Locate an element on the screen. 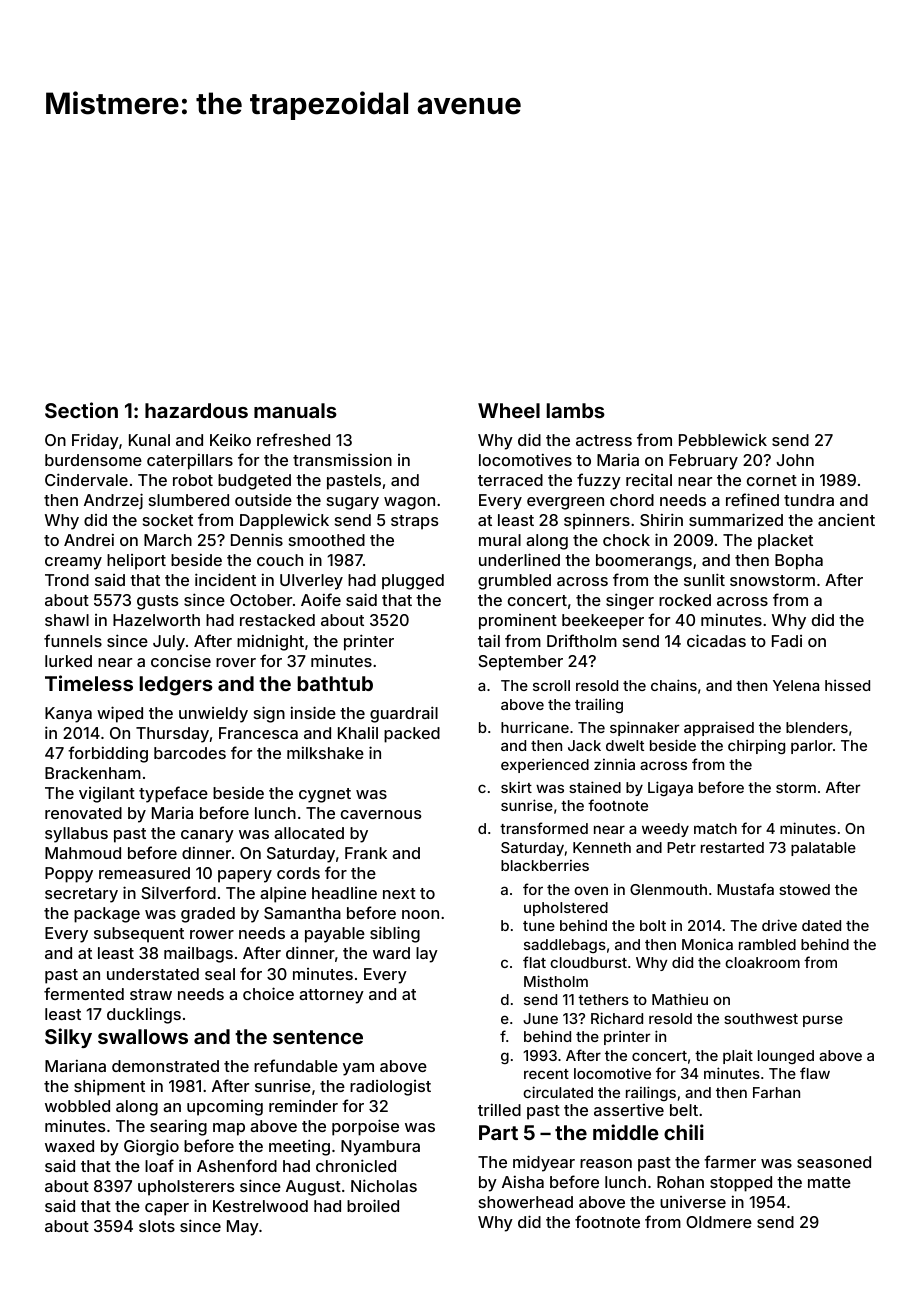 The width and height of the screenshot is (924, 1308). bathtub is located at coordinates (335, 683).
